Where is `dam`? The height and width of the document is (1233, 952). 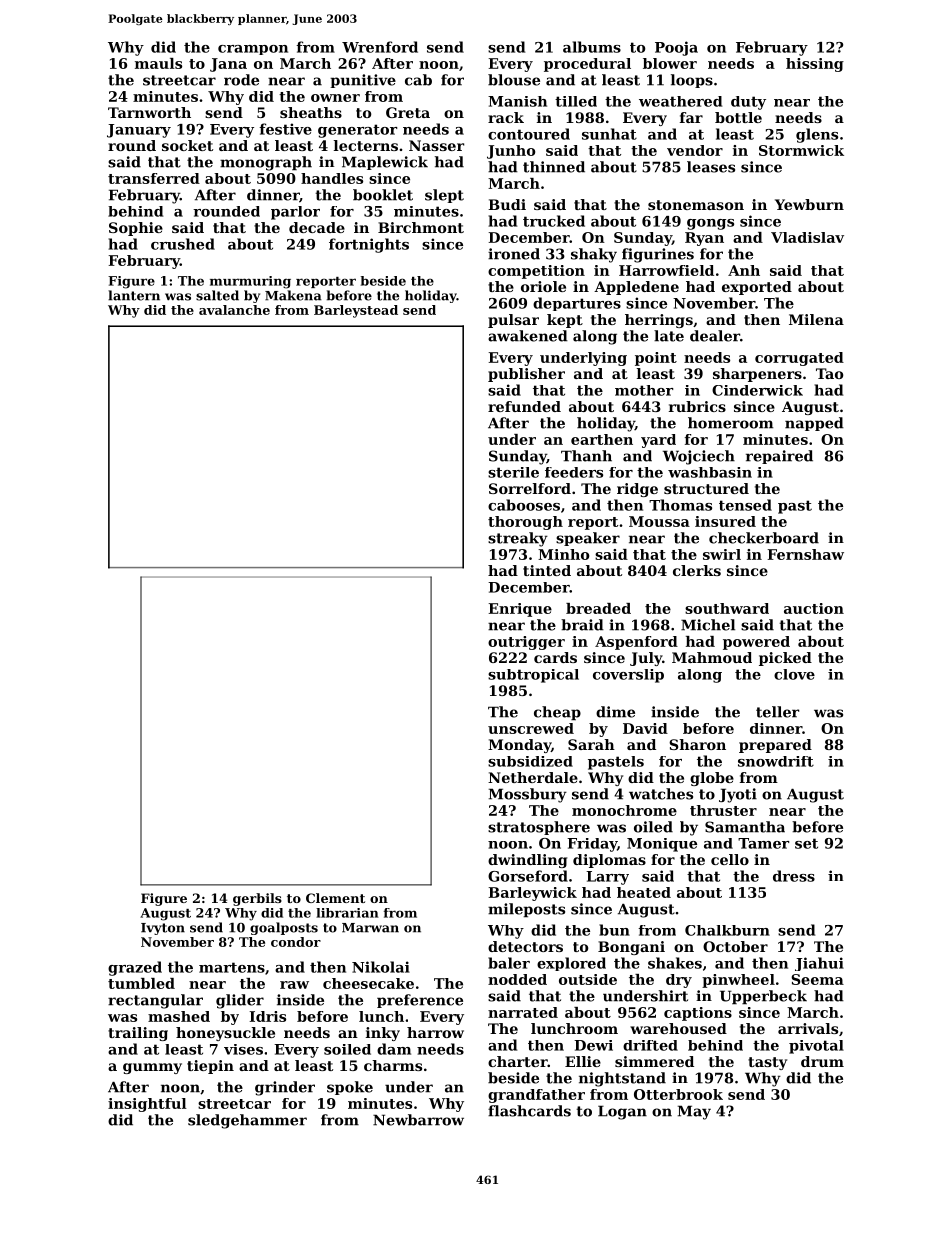 dam is located at coordinates (394, 1049).
